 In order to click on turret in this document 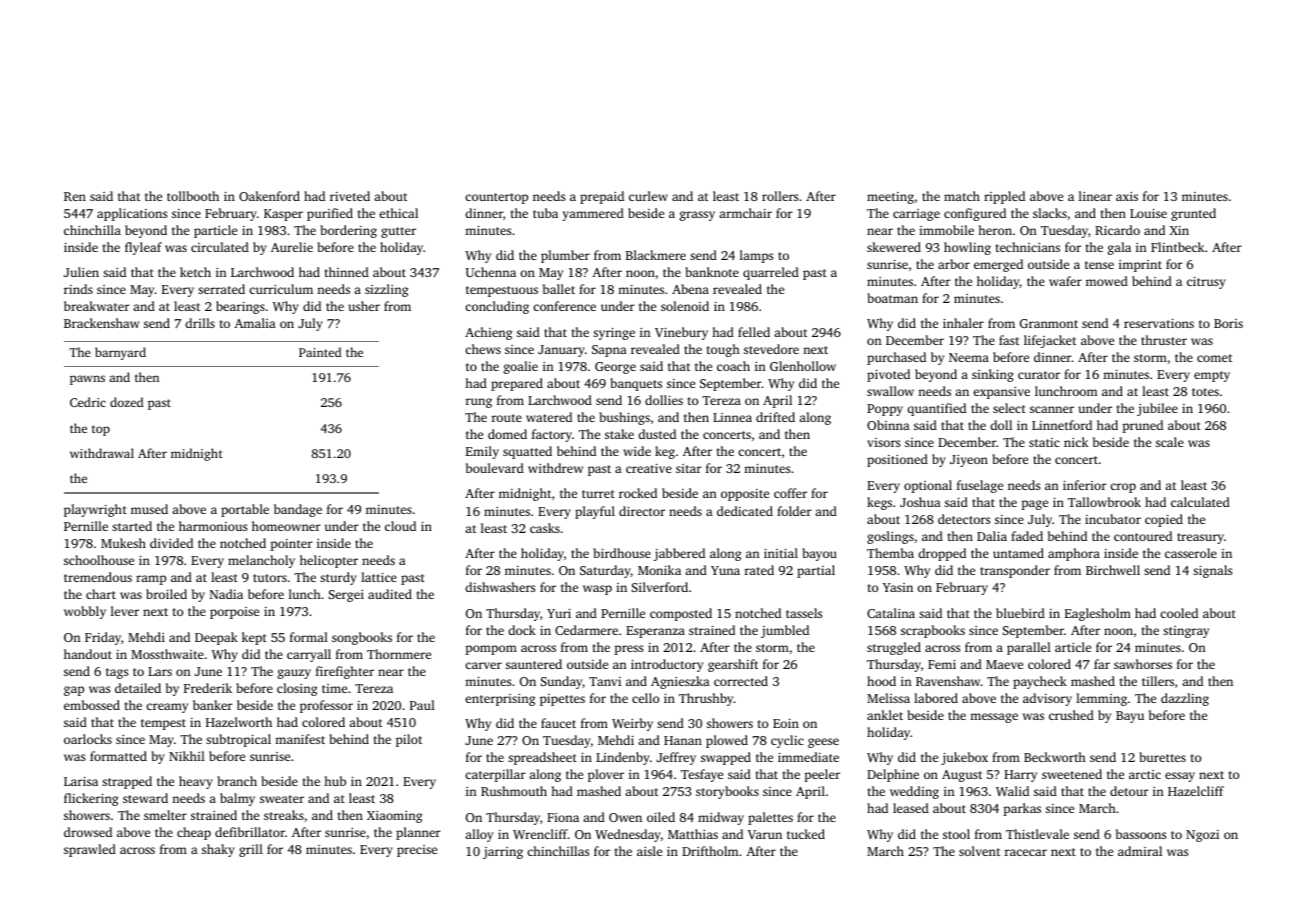, I will do `click(598, 494)`.
